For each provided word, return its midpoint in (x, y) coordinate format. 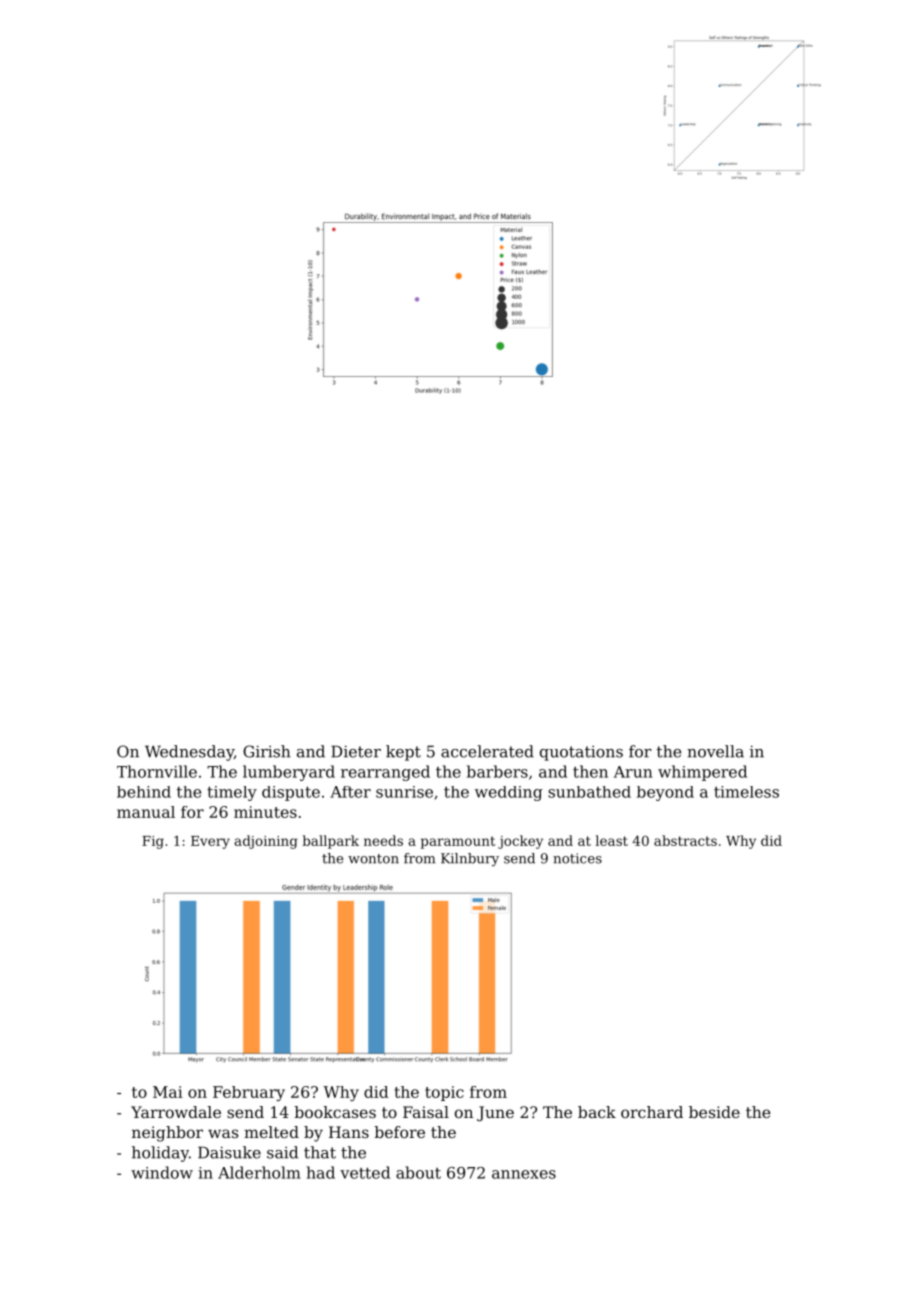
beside (714, 1112)
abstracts (685, 840)
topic (444, 1093)
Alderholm (259, 1172)
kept (403, 753)
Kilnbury (470, 859)
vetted (365, 1172)
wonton (373, 859)
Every (210, 842)
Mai (168, 1092)
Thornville (157, 771)
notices (577, 858)
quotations (581, 753)
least (611, 840)
